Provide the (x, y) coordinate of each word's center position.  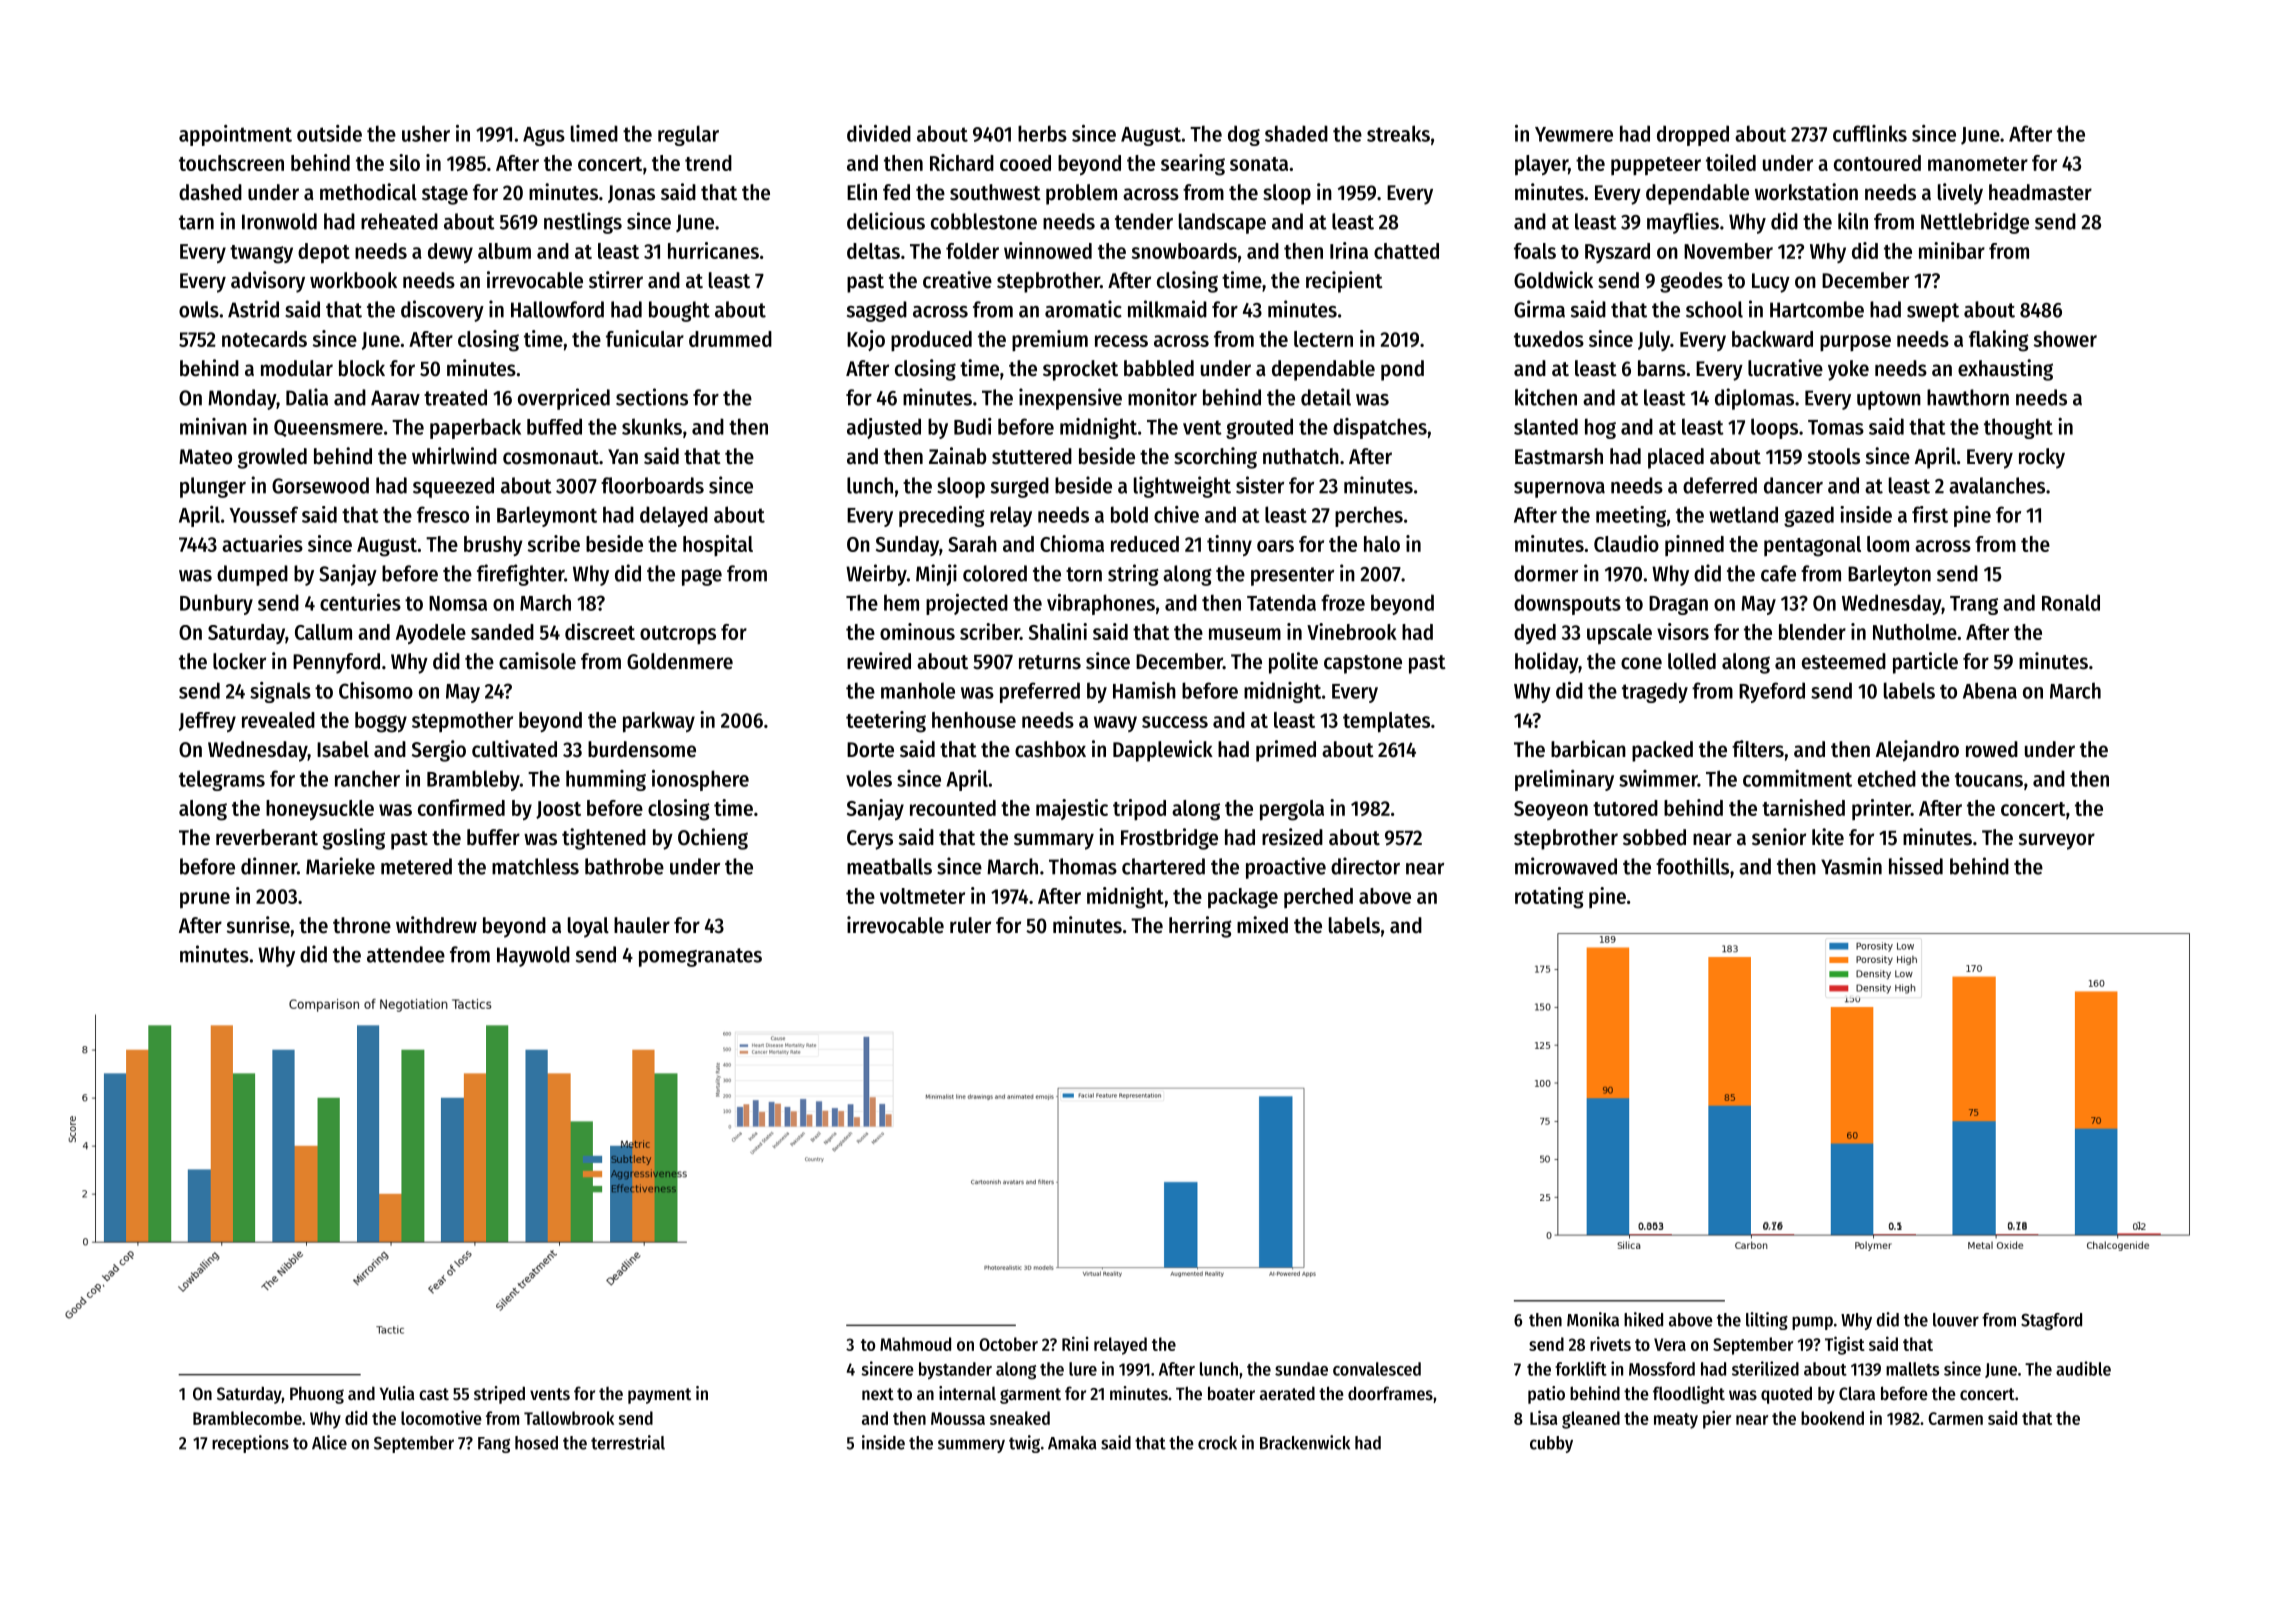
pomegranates (700, 957)
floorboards (652, 485)
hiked (1643, 1319)
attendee (406, 954)
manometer (1978, 164)
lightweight (1182, 487)
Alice (329, 1442)
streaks (1398, 133)
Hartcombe (1817, 309)
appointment (235, 135)
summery (971, 1446)
